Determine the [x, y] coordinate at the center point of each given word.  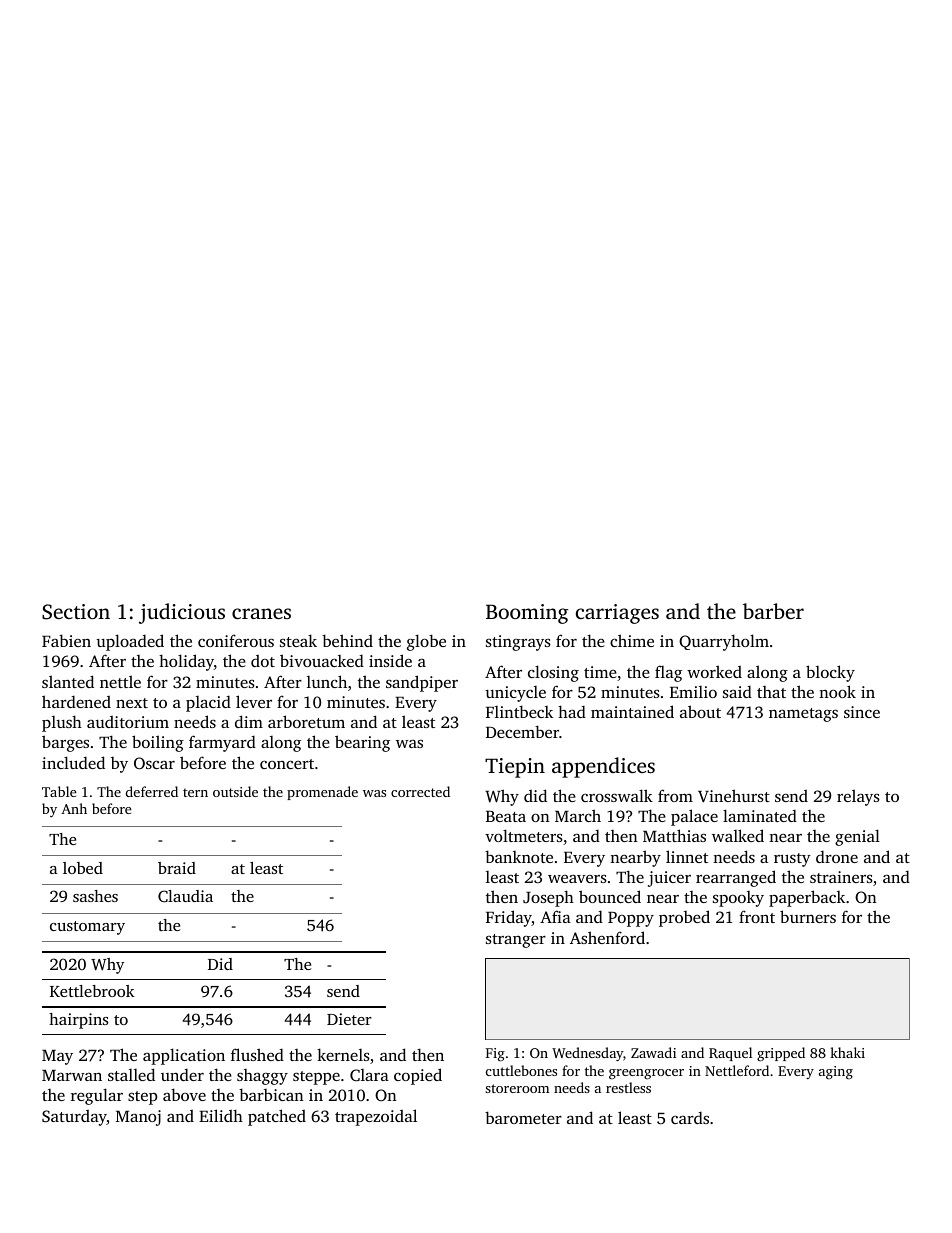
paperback [807, 898]
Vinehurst [734, 796]
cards [690, 1117]
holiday [186, 662]
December [522, 731]
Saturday [74, 1118]
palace [694, 817]
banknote [519, 856]
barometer [523, 1117]
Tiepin [515, 768]
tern [195, 792]
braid [177, 868]
